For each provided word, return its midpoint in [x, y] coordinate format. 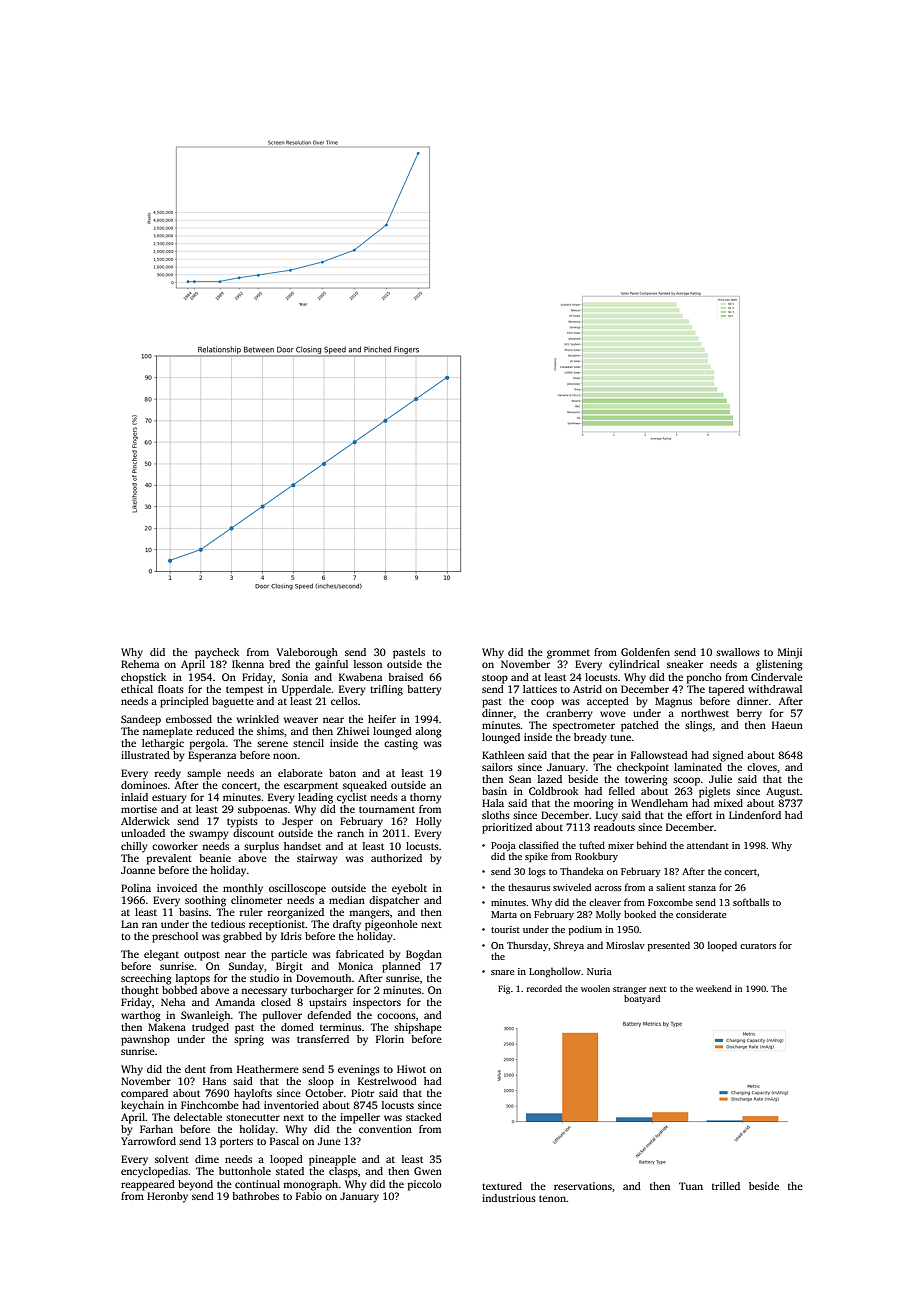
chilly [134, 847]
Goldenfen [645, 652]
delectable [198, 1117]
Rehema [140, 664]
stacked [424, 1117]
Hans [214, 1081]
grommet [568, 654]
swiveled [572, 887]
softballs [751, 902]
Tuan [691, 1186]
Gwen [428, 1171]
